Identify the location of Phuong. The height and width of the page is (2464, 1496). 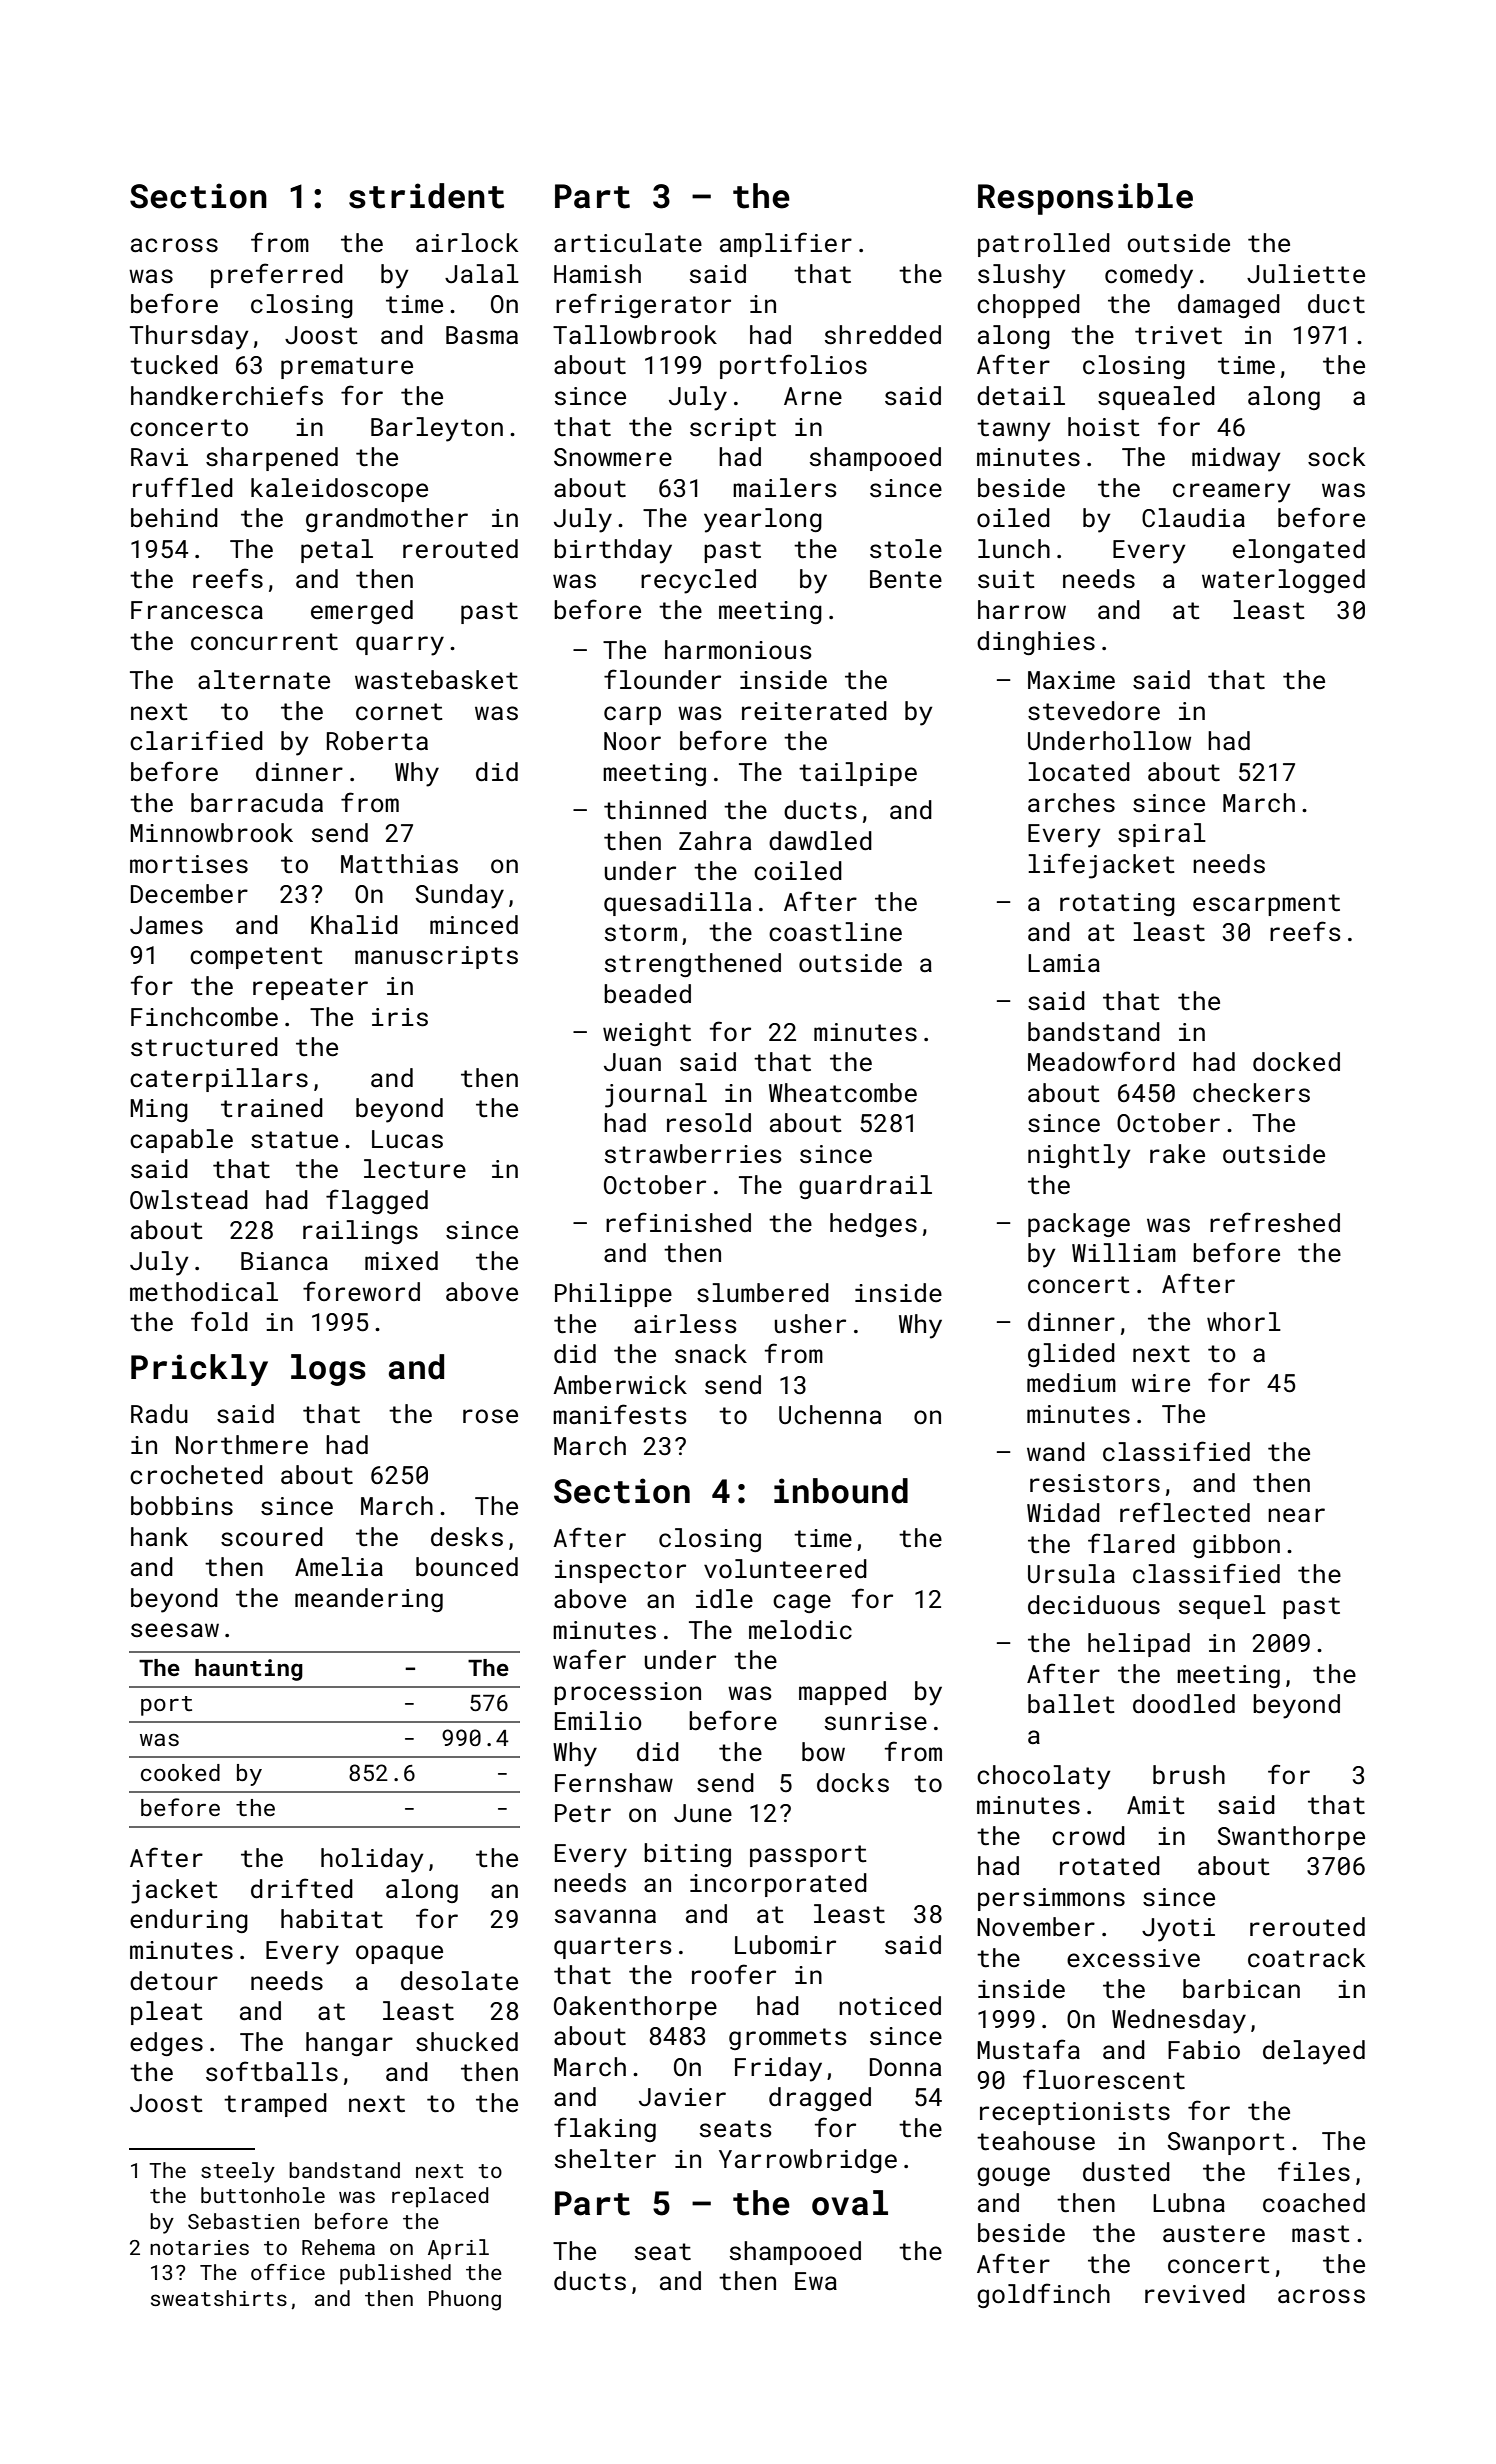
(465, 2300).
